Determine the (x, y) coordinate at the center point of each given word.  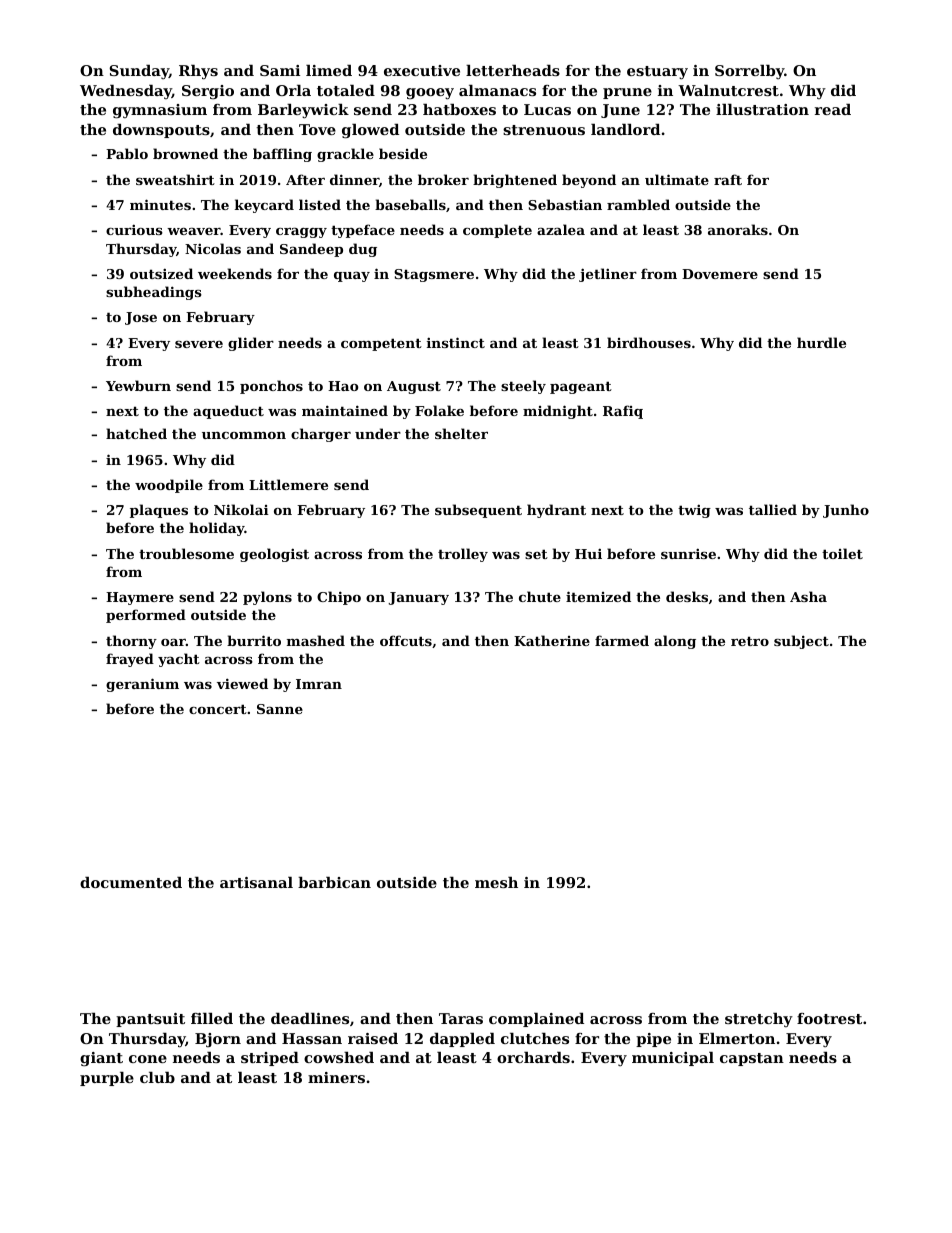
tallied (773, 509)
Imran (319, 684)
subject (801, 642)
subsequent (478, 511)
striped (270, 1059)
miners (336, 1077)
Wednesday (126, 92)
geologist (274, 555)
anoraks (738, 229)
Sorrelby (749, 72)
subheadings (154, 293)
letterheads (513, 70)
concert (218, 709)
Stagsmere (434, 275)
